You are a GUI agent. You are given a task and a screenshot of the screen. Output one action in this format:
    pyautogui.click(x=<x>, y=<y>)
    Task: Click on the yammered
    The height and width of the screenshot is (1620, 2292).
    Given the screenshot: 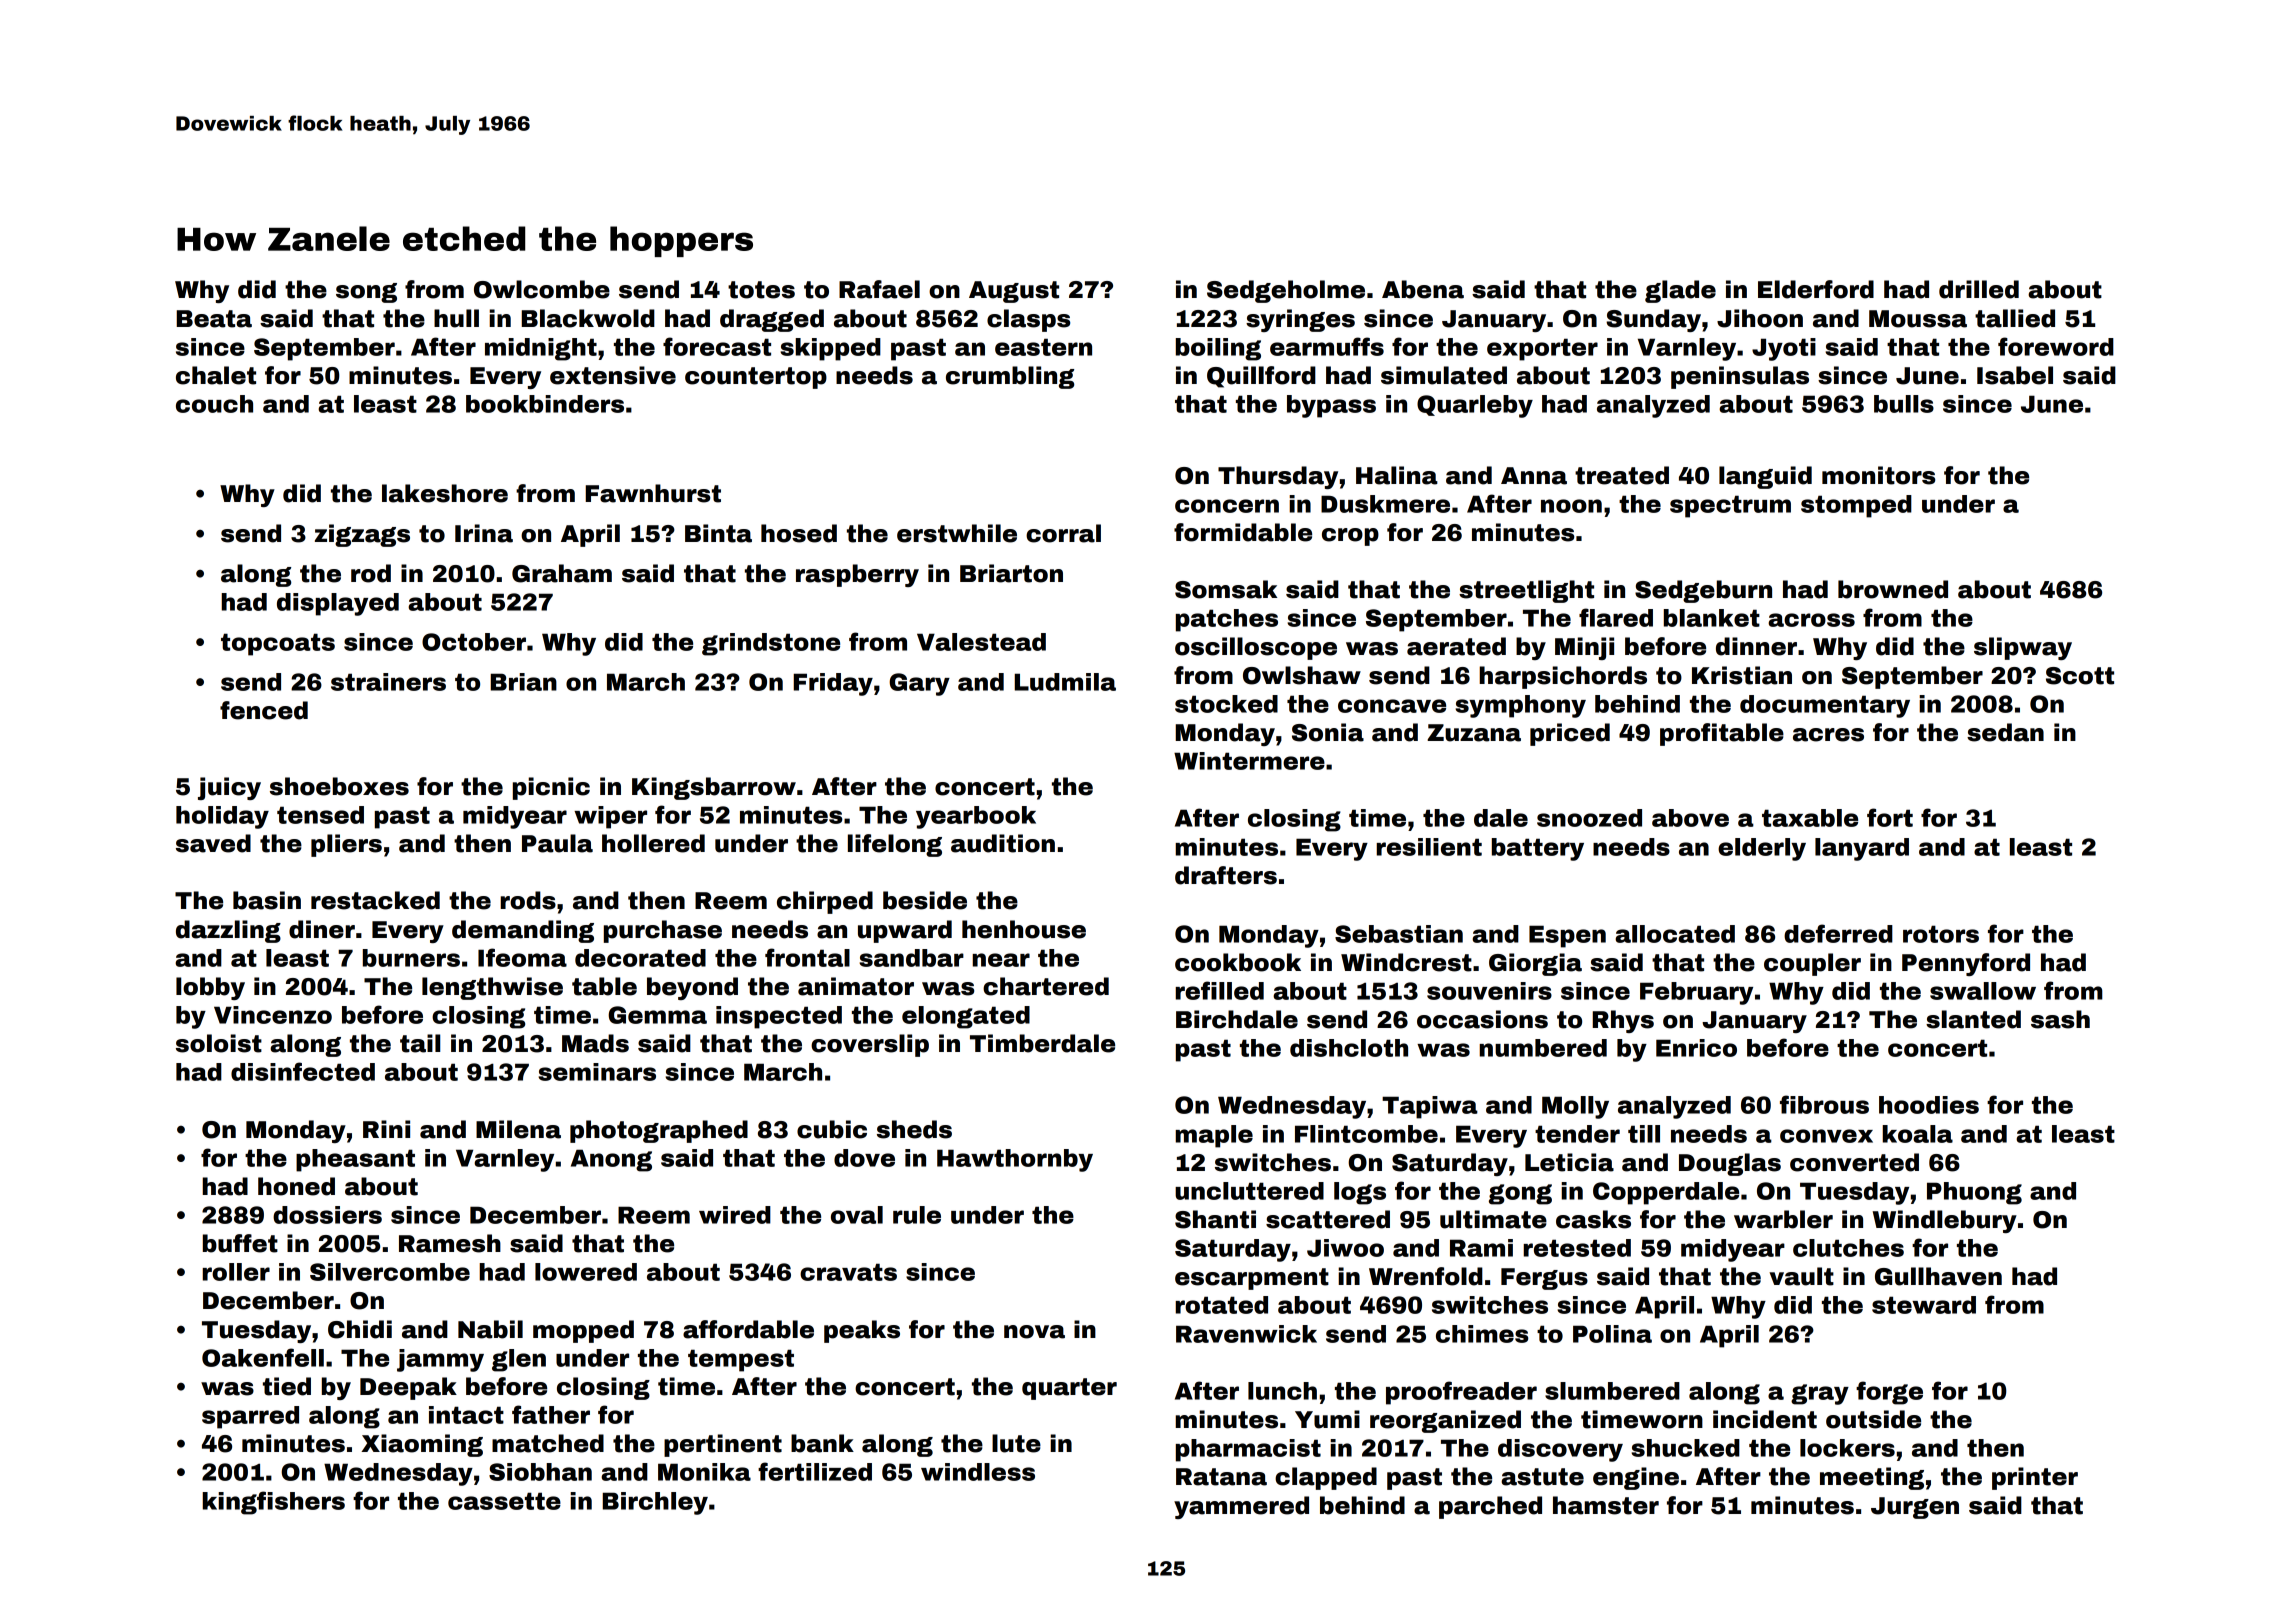 What is the action you would take?
    pyautogui.click(x=1241, y=1507)
